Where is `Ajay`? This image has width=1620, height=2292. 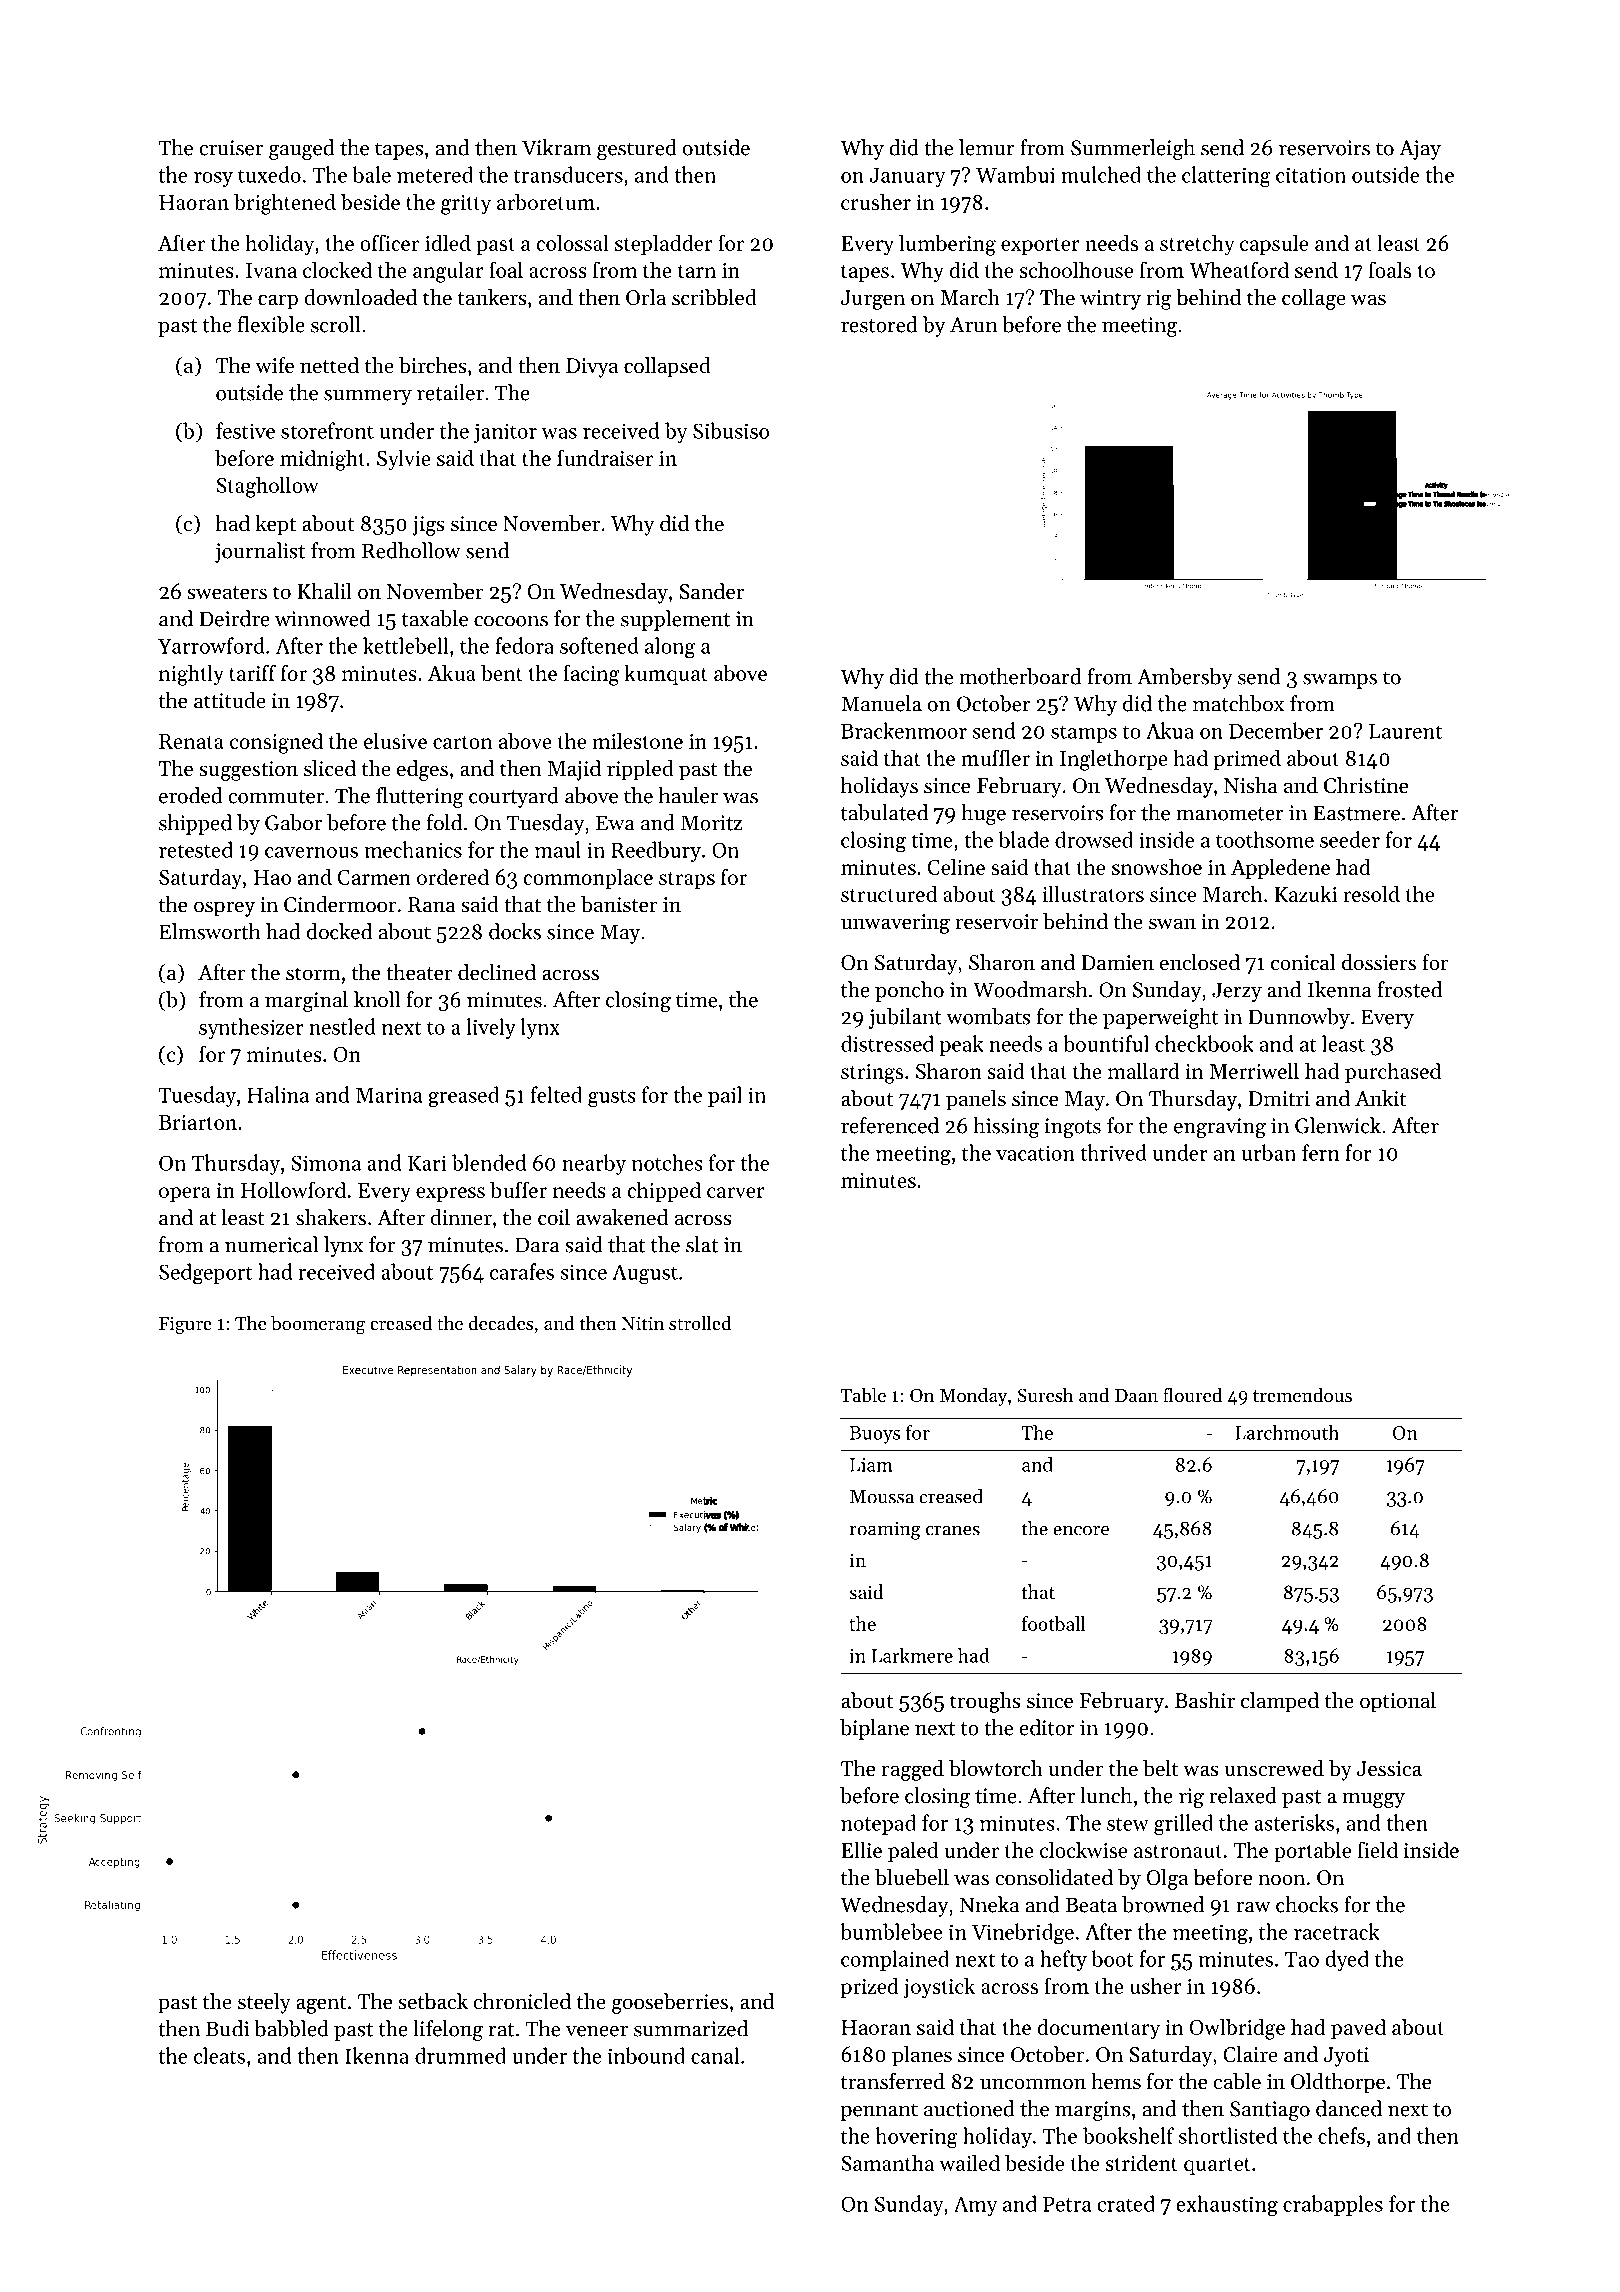
Ajay is located at coordinates (1420, 150).
